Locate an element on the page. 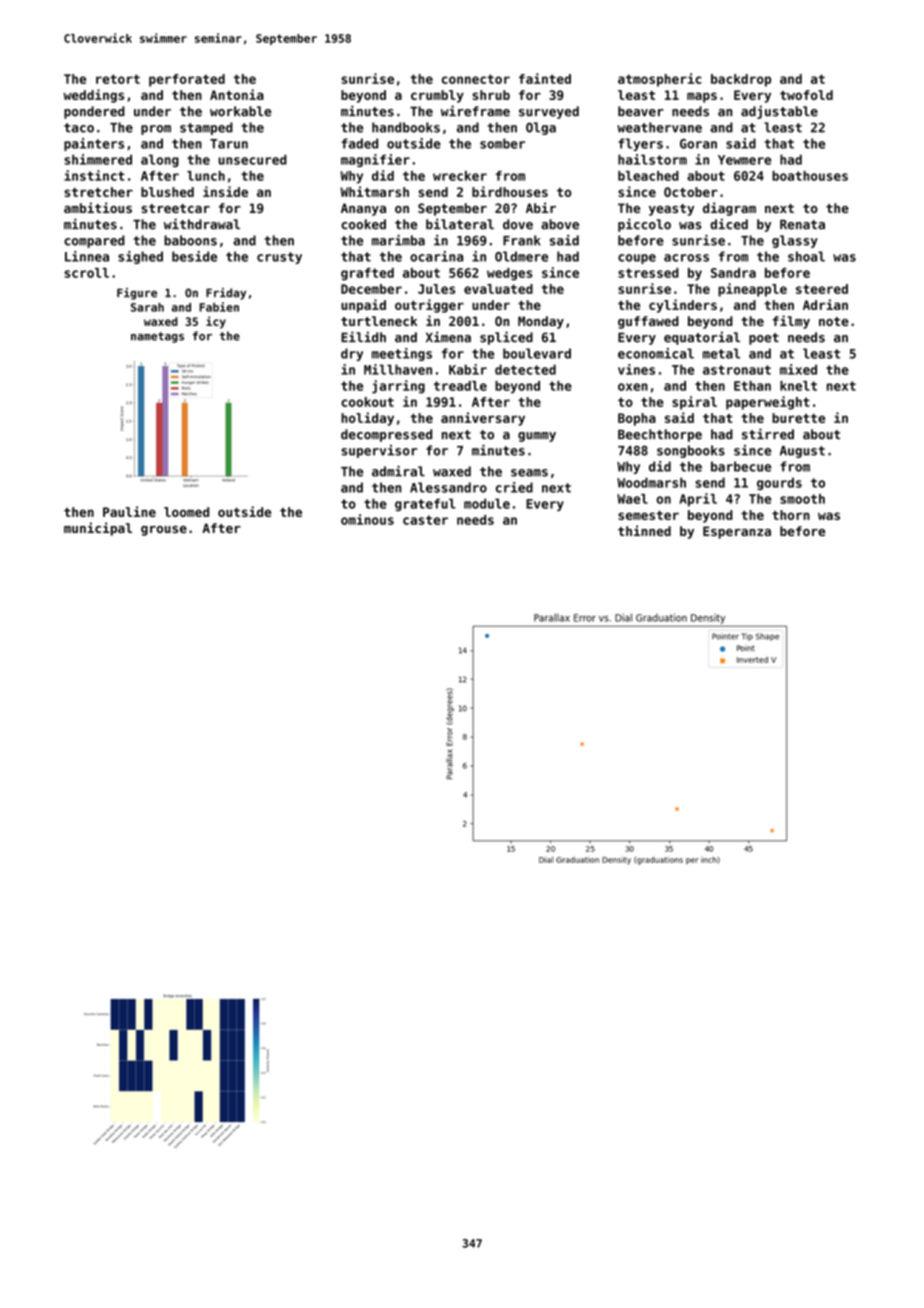  stamped is located at coordinates (206, 128).
